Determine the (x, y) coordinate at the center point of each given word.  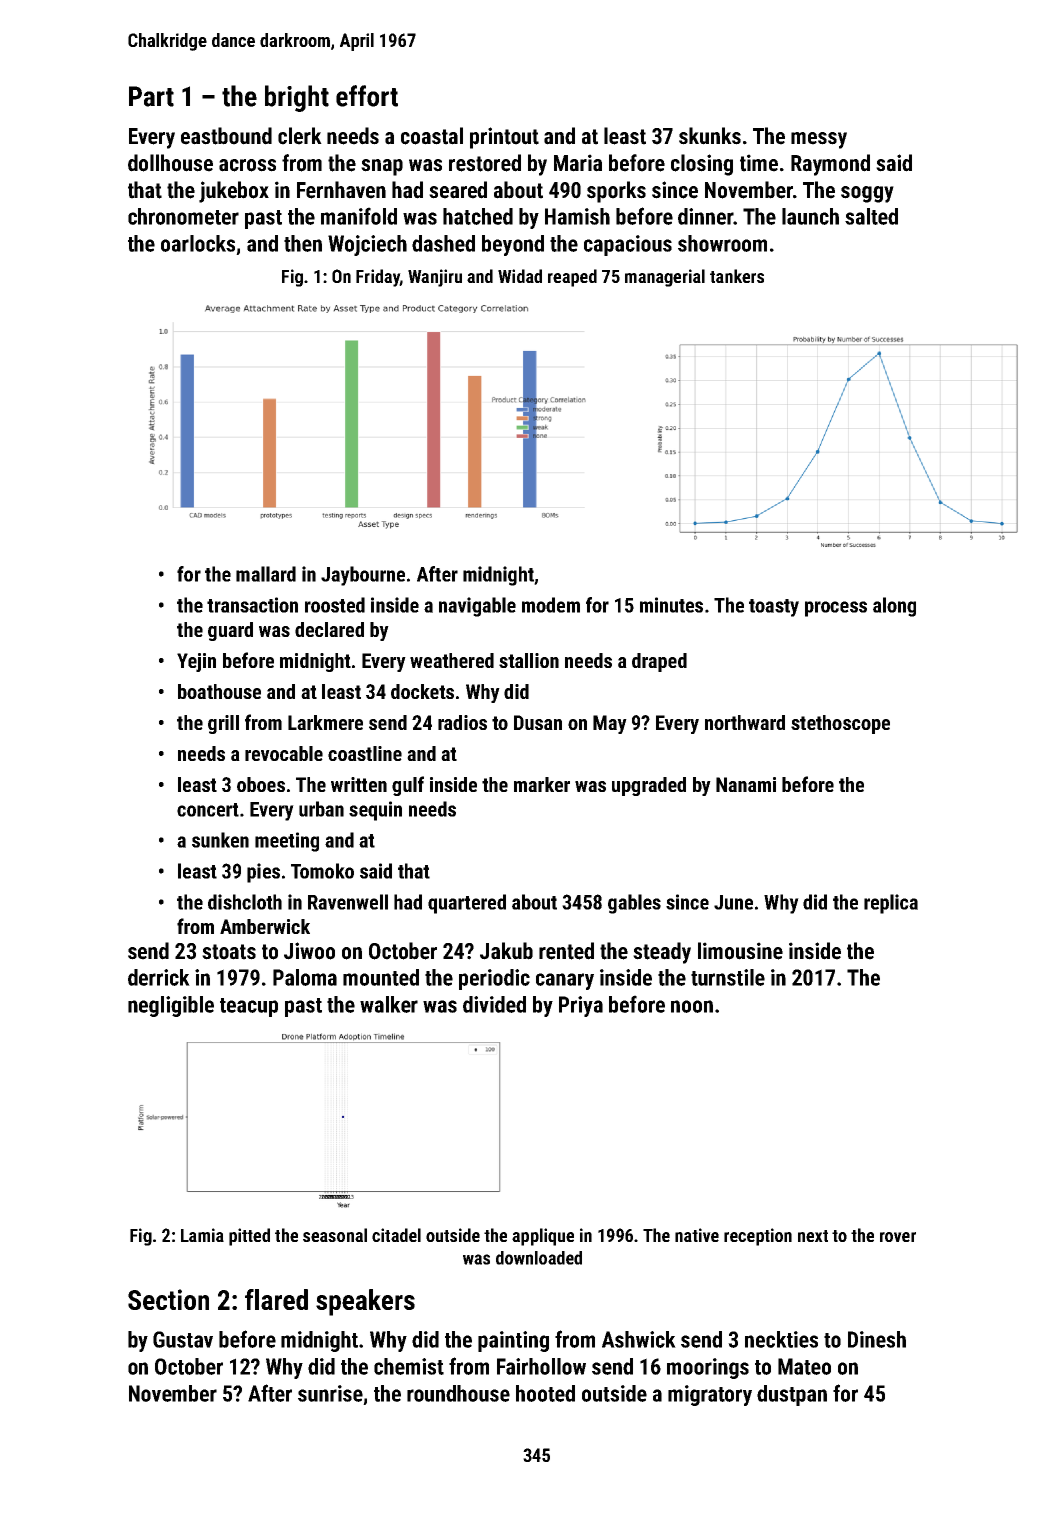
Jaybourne (363, 576)
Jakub (506, 951)
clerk (300, 136)
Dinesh (877, 1339)
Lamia (202, 1235)
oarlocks (198, 243)
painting (513, 1341)
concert (208, 810)
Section (168, 1299)
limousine (740, 951)
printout (504, 138)
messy (819, 140)
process (836, 609)
